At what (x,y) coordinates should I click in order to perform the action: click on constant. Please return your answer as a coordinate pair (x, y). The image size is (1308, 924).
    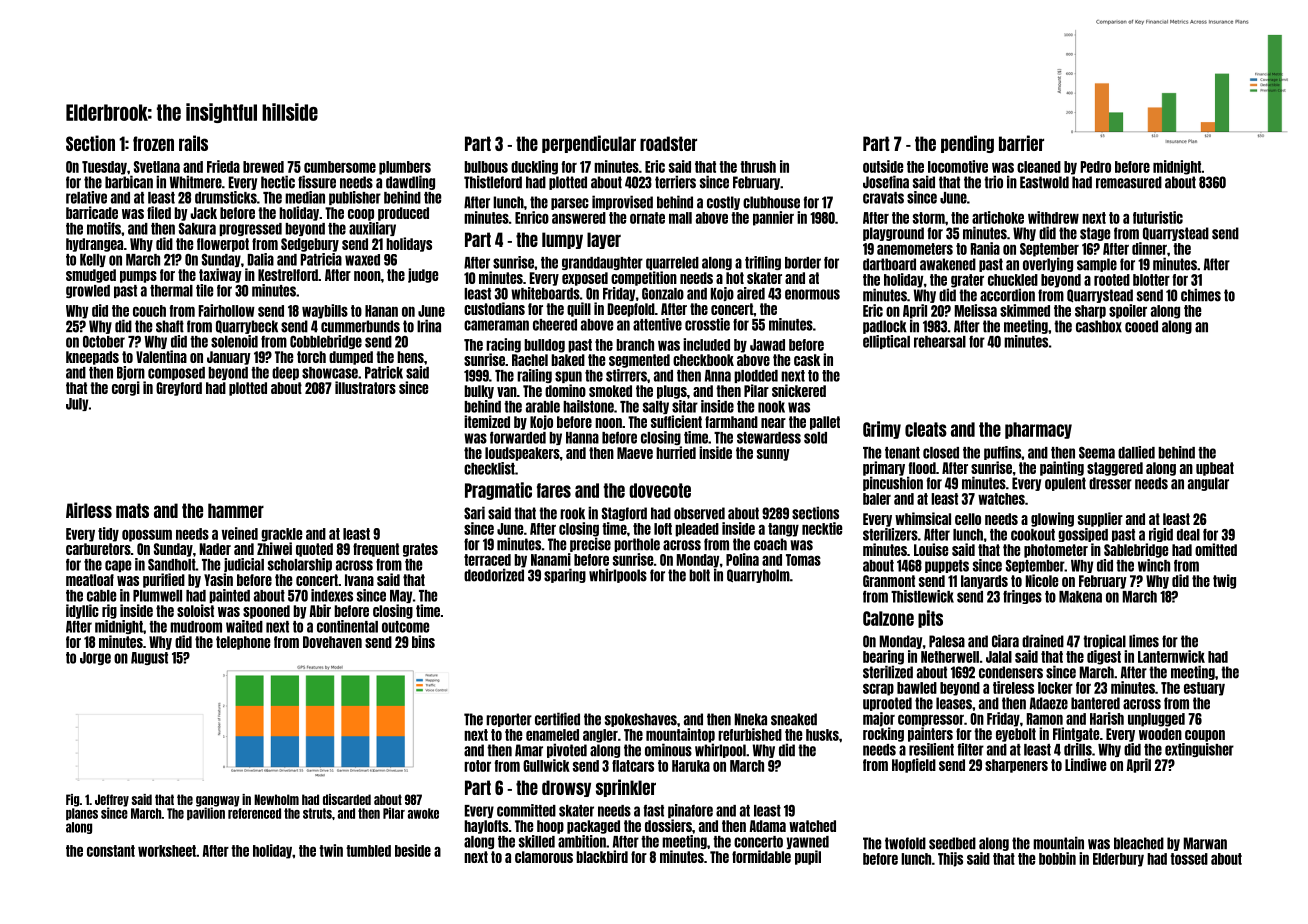
    Looking at the image, I should click on (111, 851).
